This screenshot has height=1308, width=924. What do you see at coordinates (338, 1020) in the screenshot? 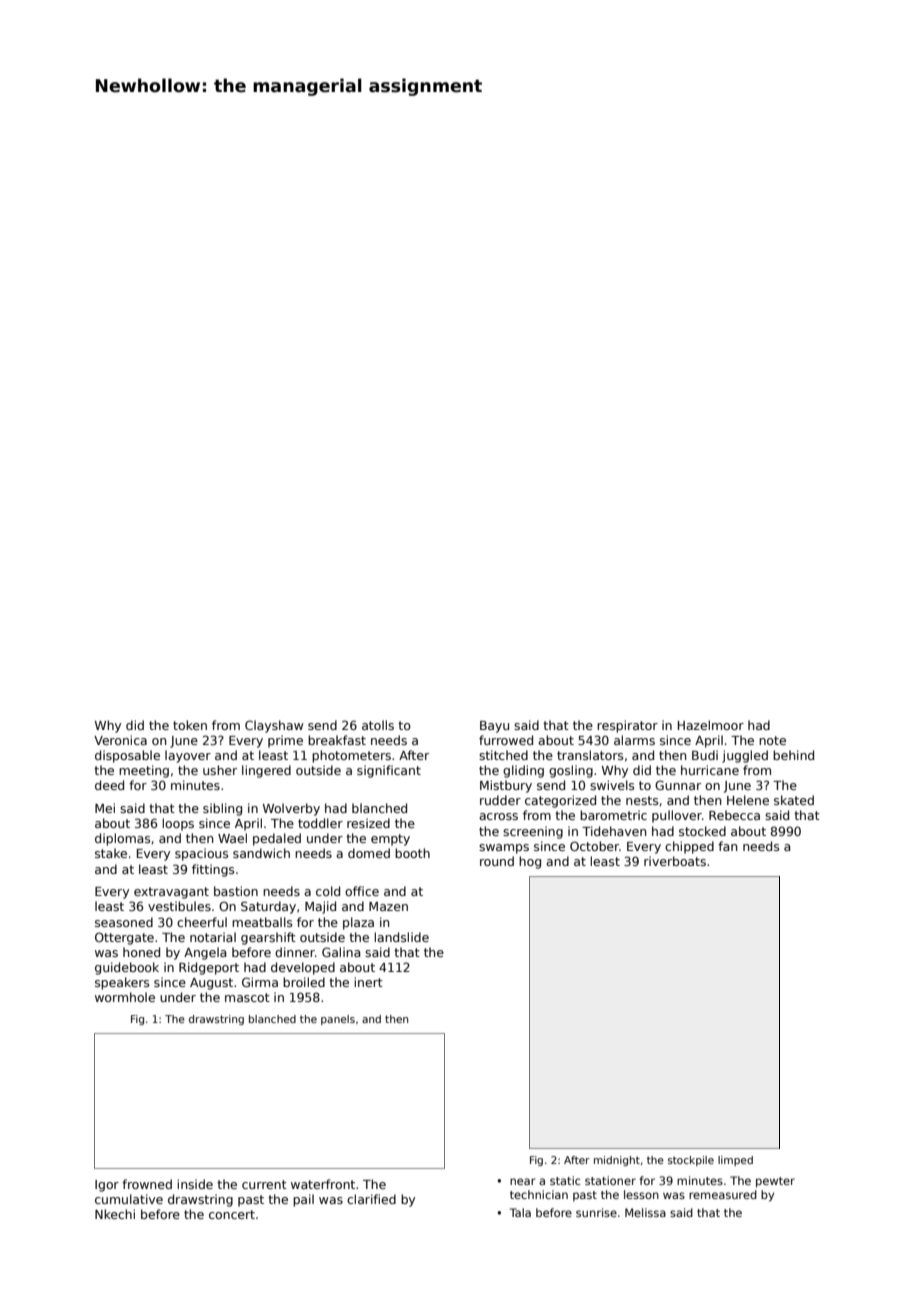
I see `panels` at bounding box center [338, 1020].
